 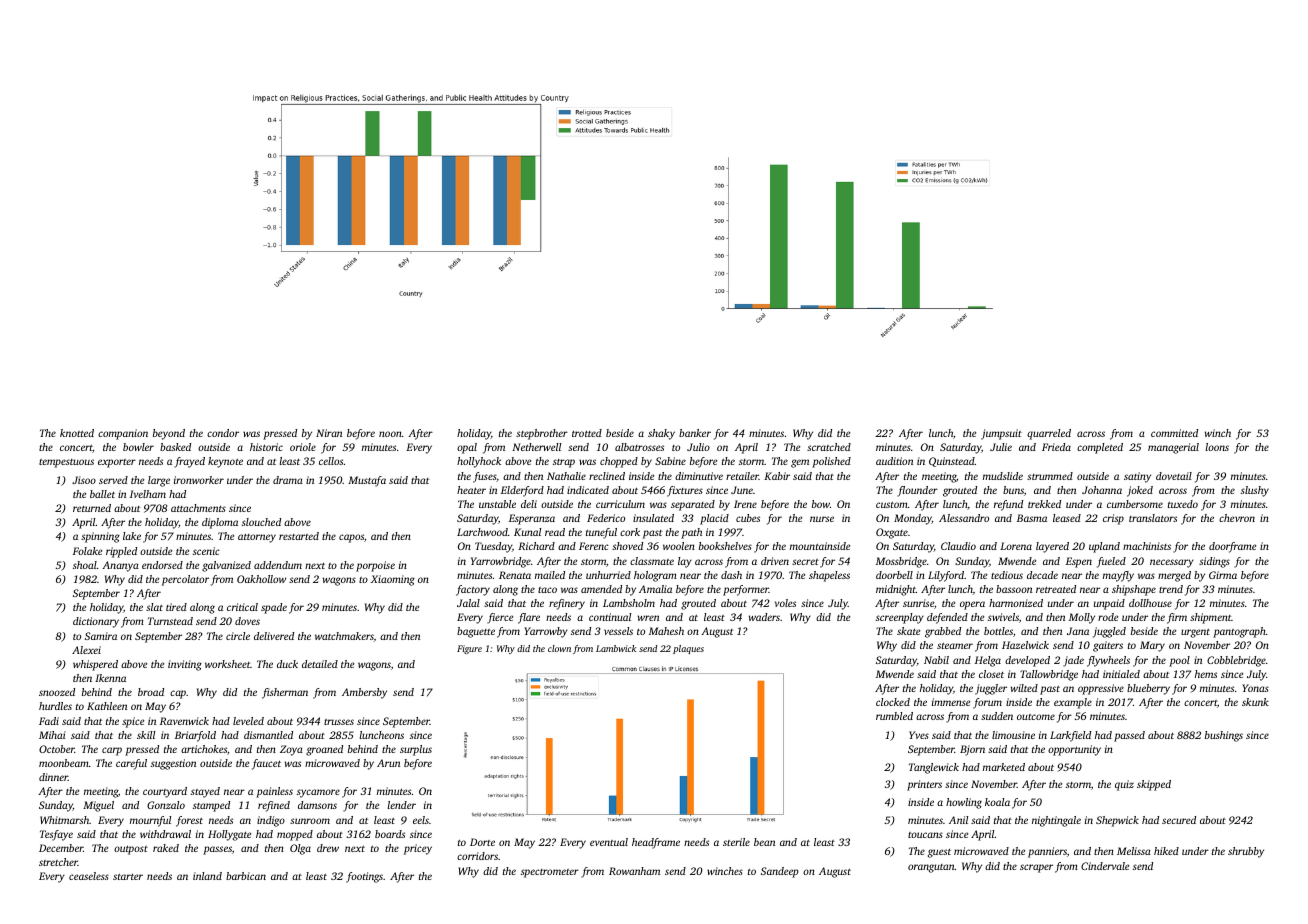 I want to click on raked, so click(x=166, y=848).
